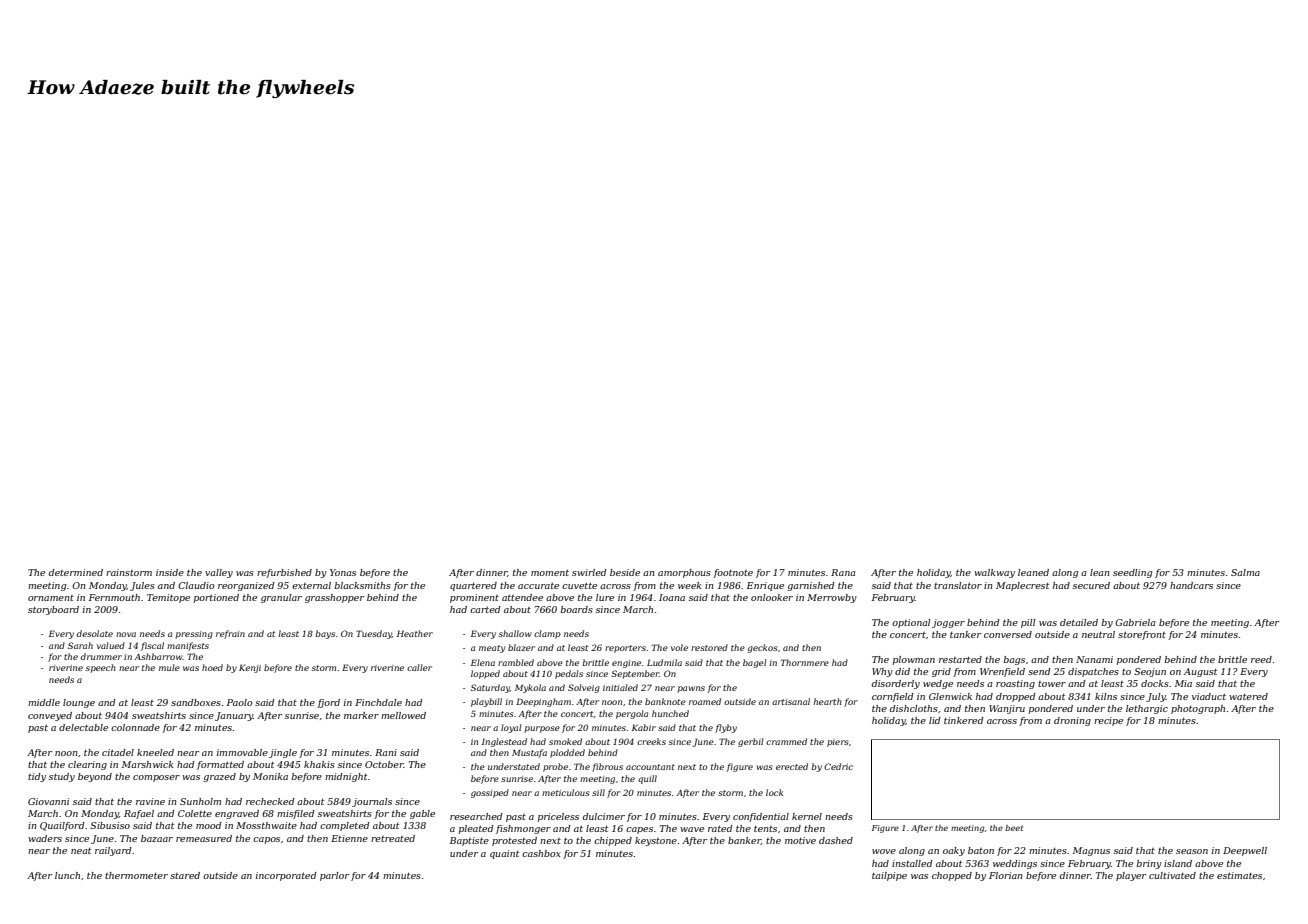 The width and height of the screenshot is (1308, 924). What do you see at coordinates (1108, 721) in the screenshot?
I see `recipe` at bounding box center [1108, 721].
